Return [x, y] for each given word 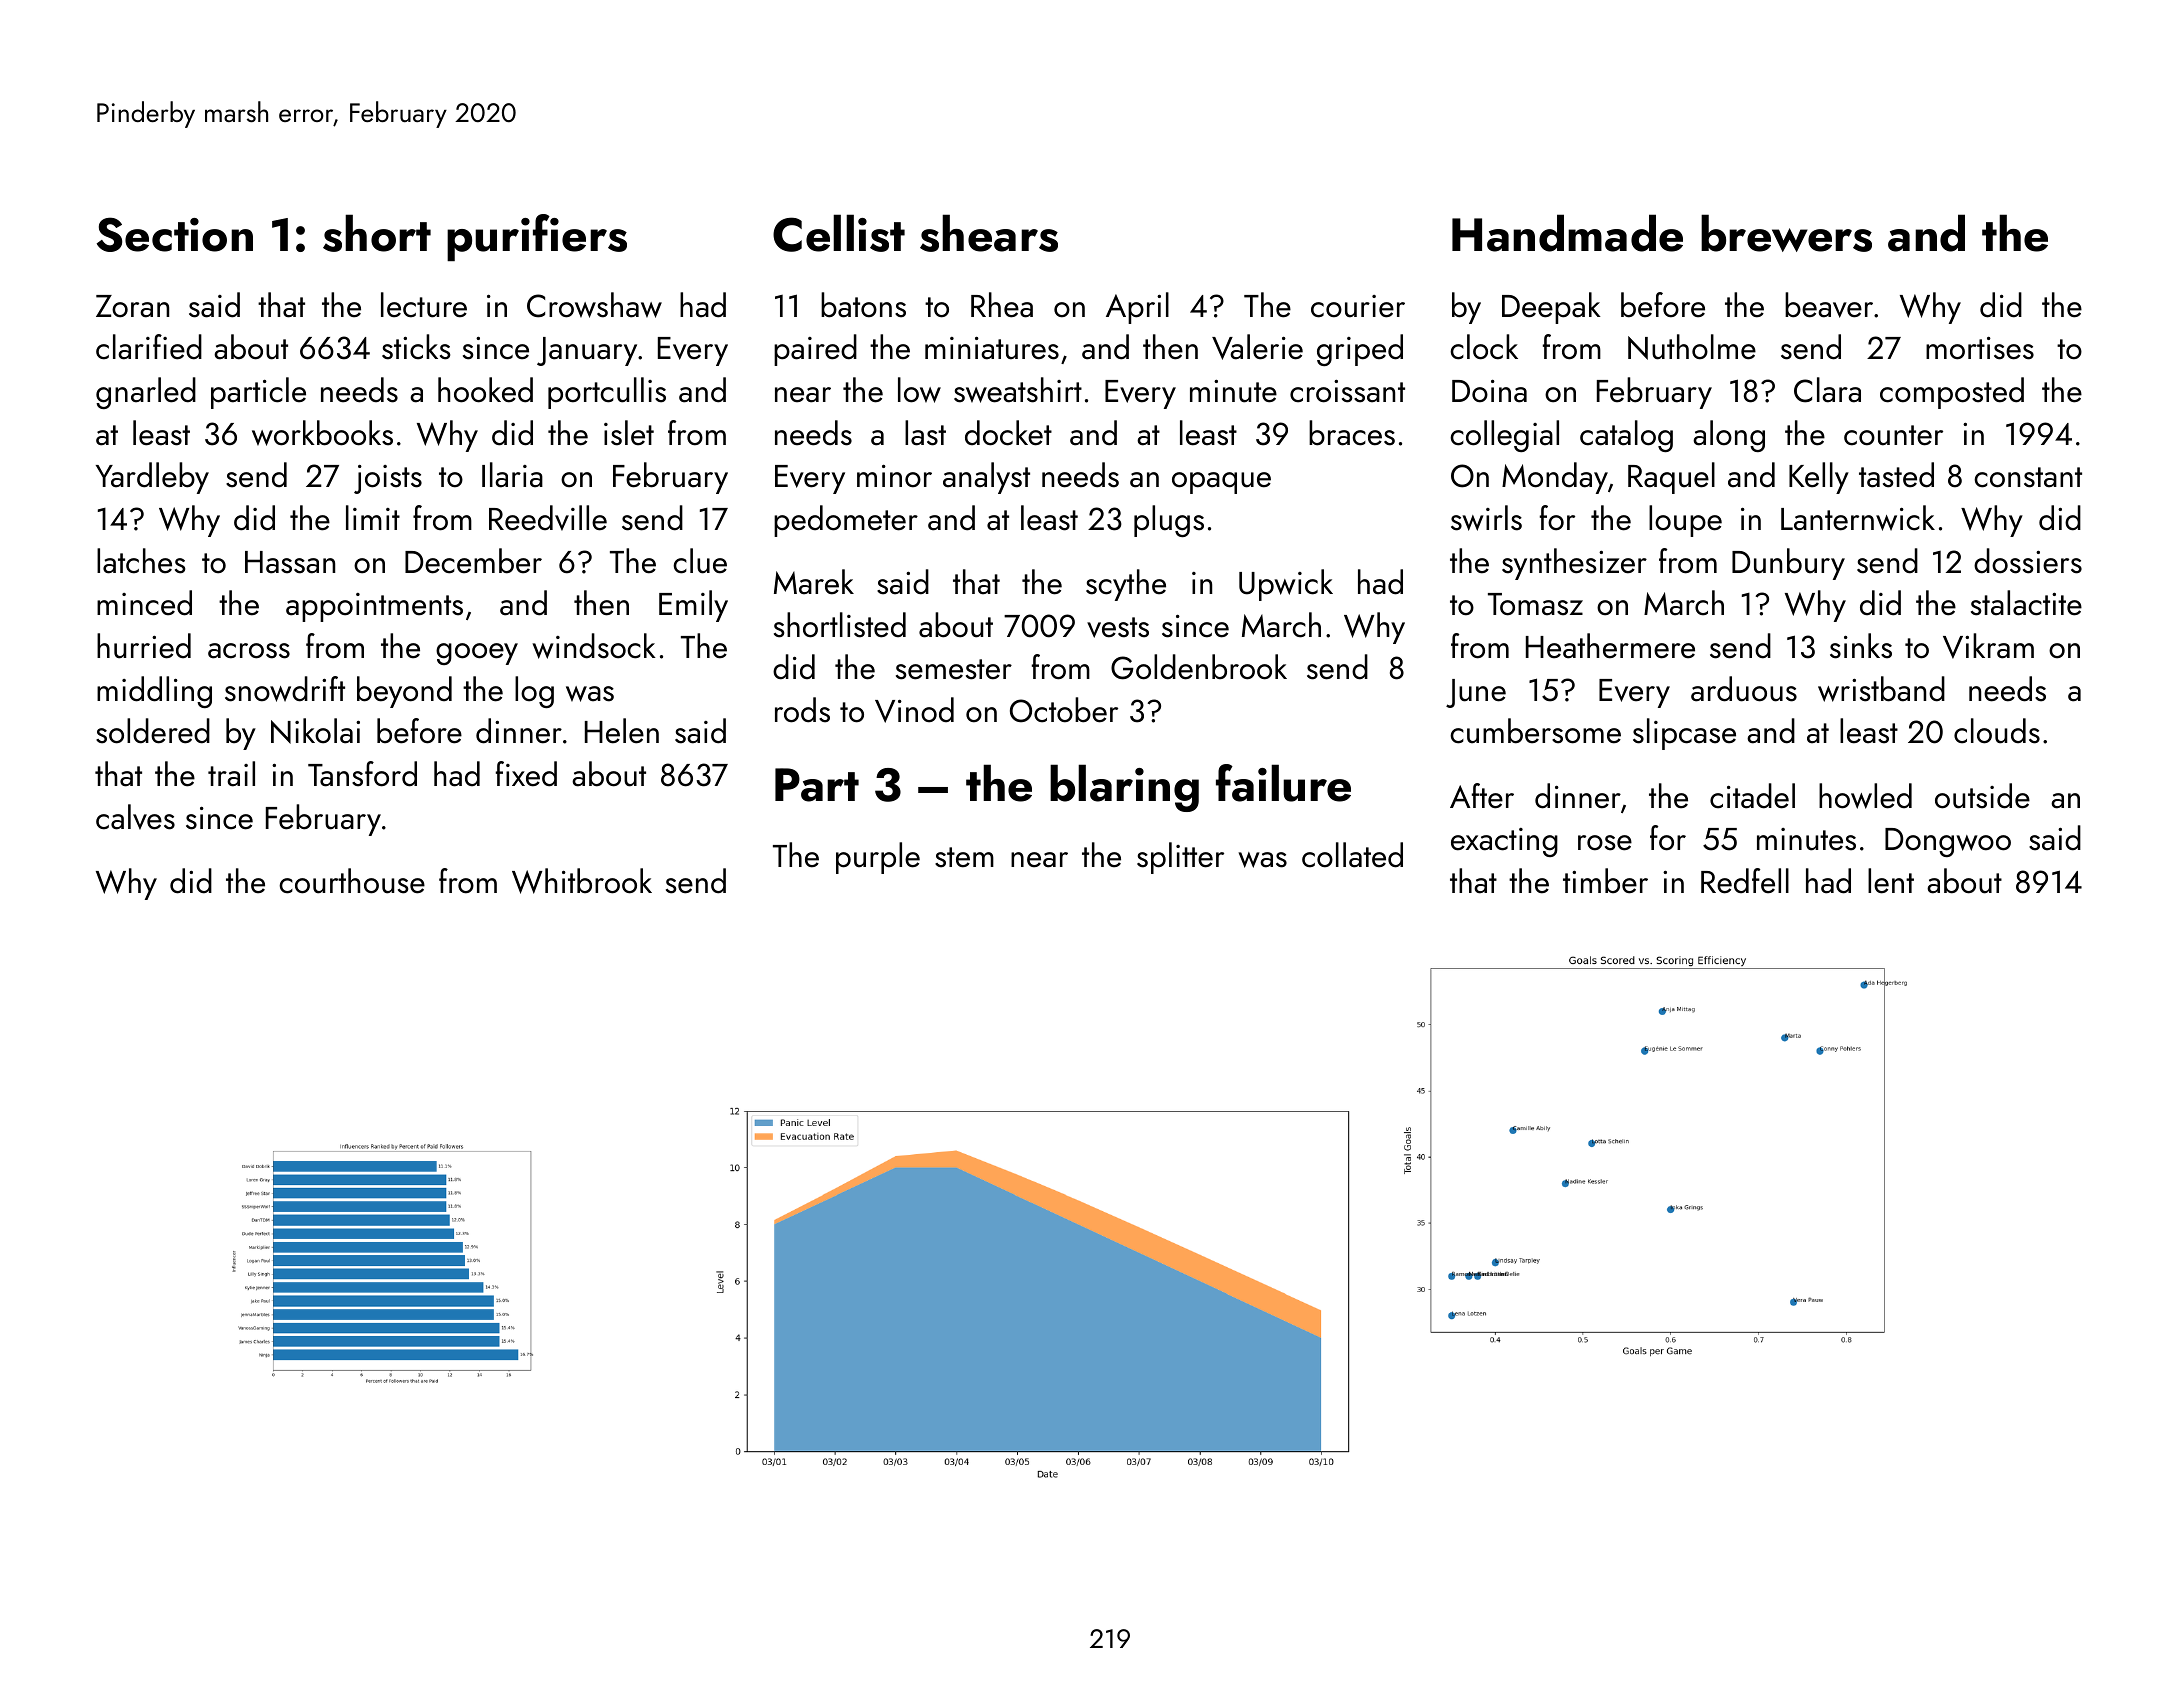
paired [815, 350]
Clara [1827, 390]
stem [964, 857]
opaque [1221, 483]
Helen [622, 731]
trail [231, 774]
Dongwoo [1948, 842]
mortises [1980, 348]
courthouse [352, 881]
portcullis [607, 393]
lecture [424, 305]
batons [863, 305]
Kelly [1819, 478]
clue [700, 561]
